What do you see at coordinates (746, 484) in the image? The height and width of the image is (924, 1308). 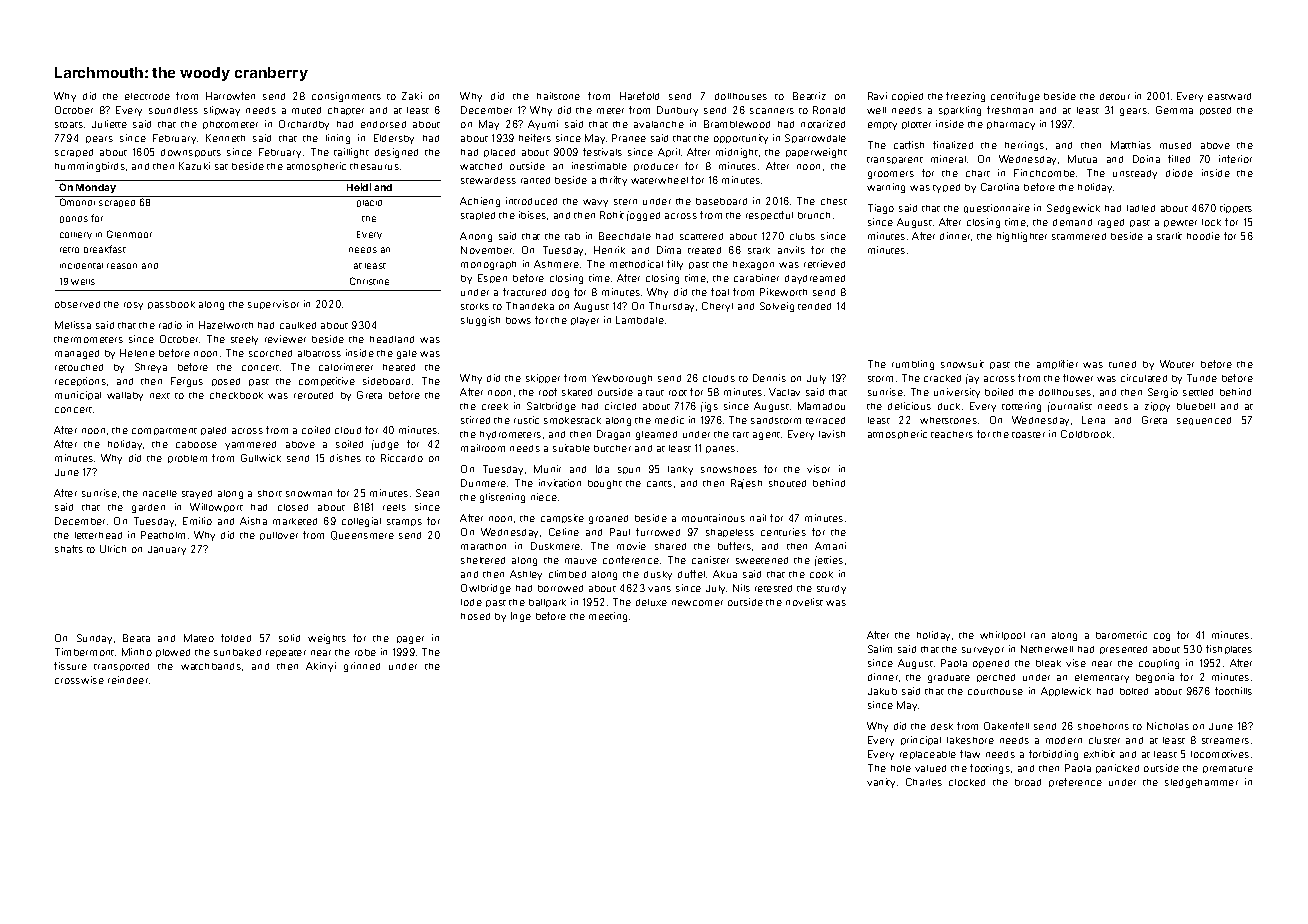 I see `Rajesh` at bounding box center [746, 484].
